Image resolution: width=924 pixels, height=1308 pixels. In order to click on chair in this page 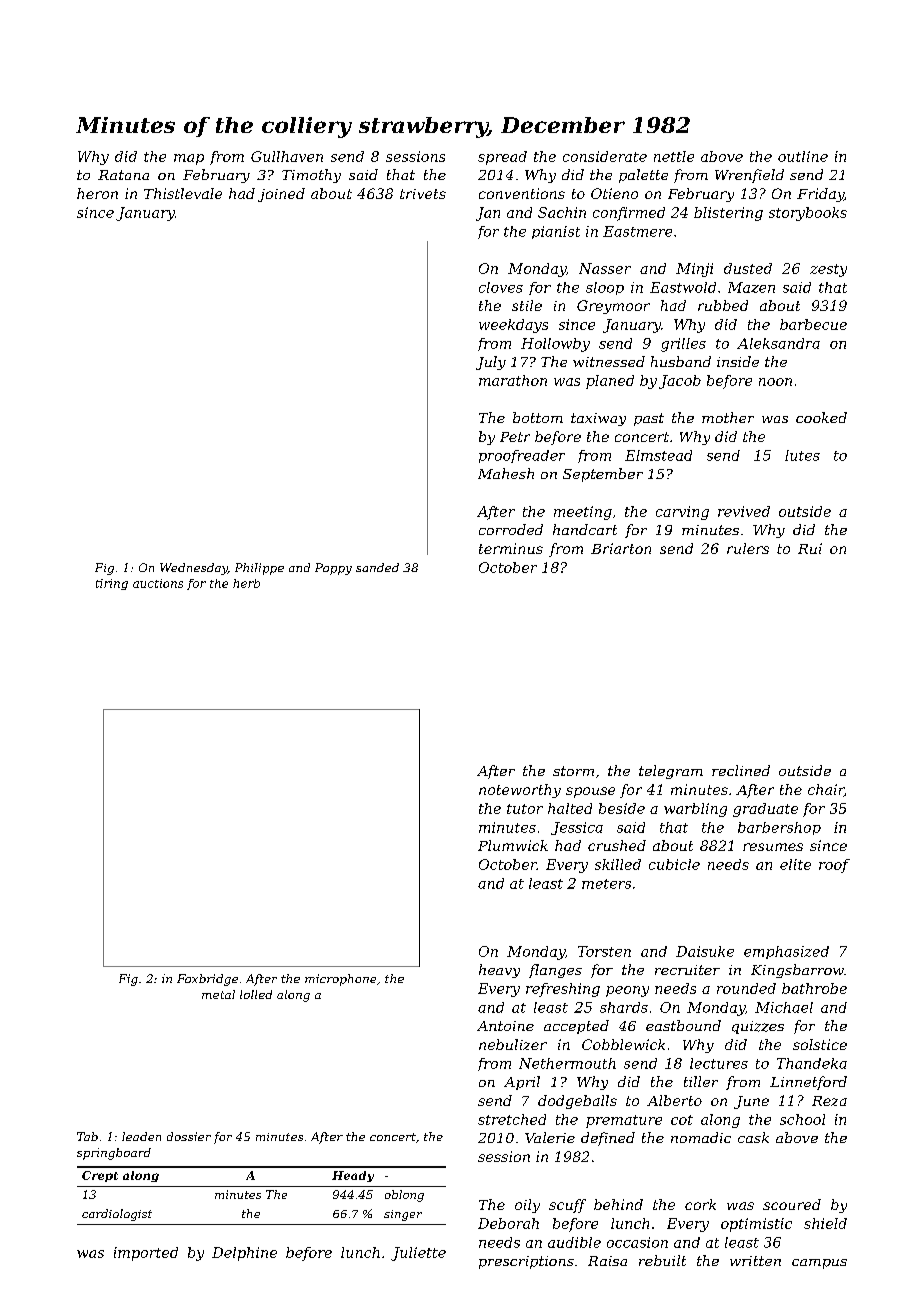, I will do `click(826, 790)`.
